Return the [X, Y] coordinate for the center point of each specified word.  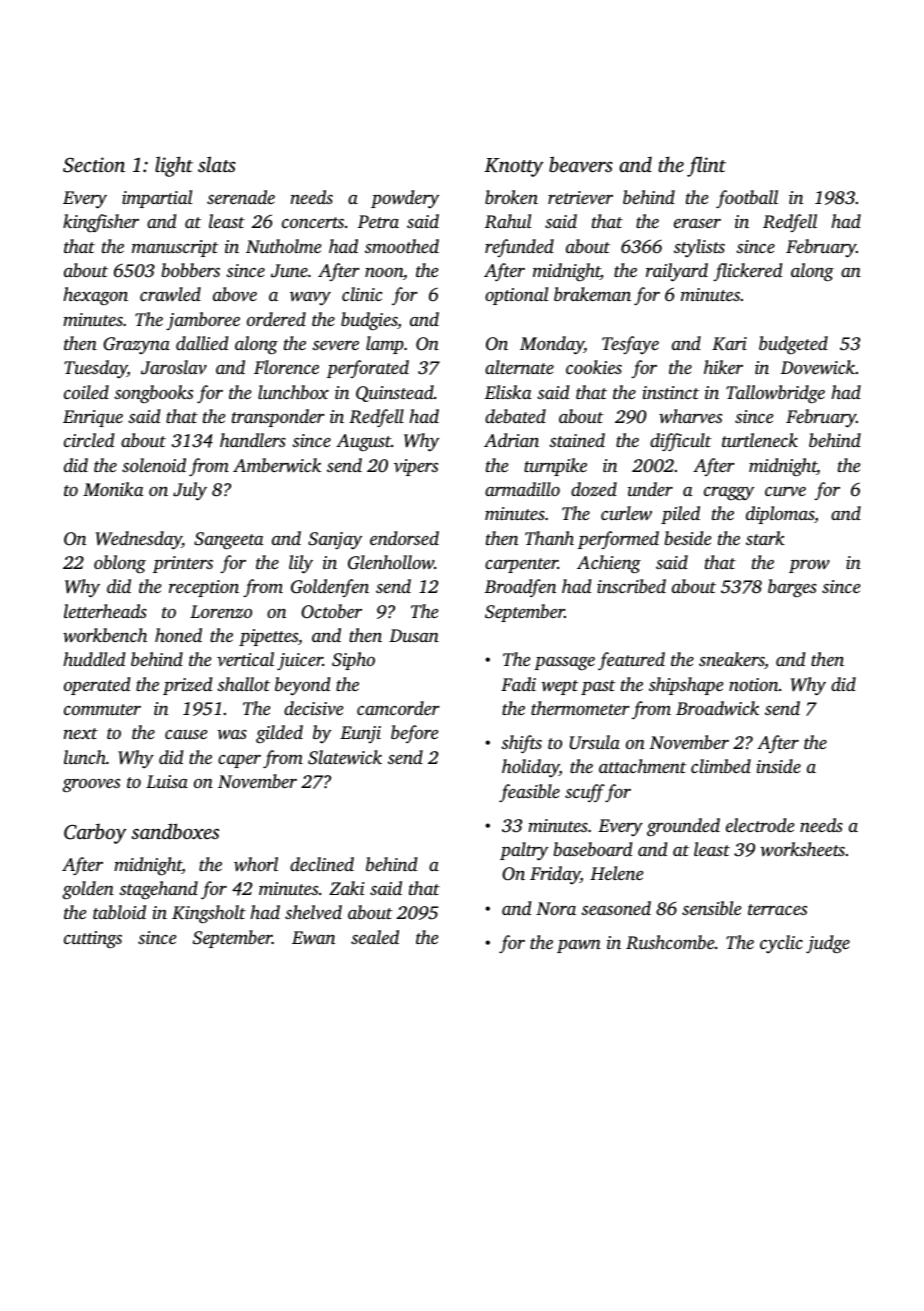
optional [517, 296]
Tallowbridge [775, 394]
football [747, 199]
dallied [202, 343]
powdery [405, 199]
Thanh [549, 538]
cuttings [93, 939]
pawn [579, 946]
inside [778, 766]
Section [94, 165]
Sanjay [335, 541]
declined [322, 864]
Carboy [95, 834]
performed [618, 540]
